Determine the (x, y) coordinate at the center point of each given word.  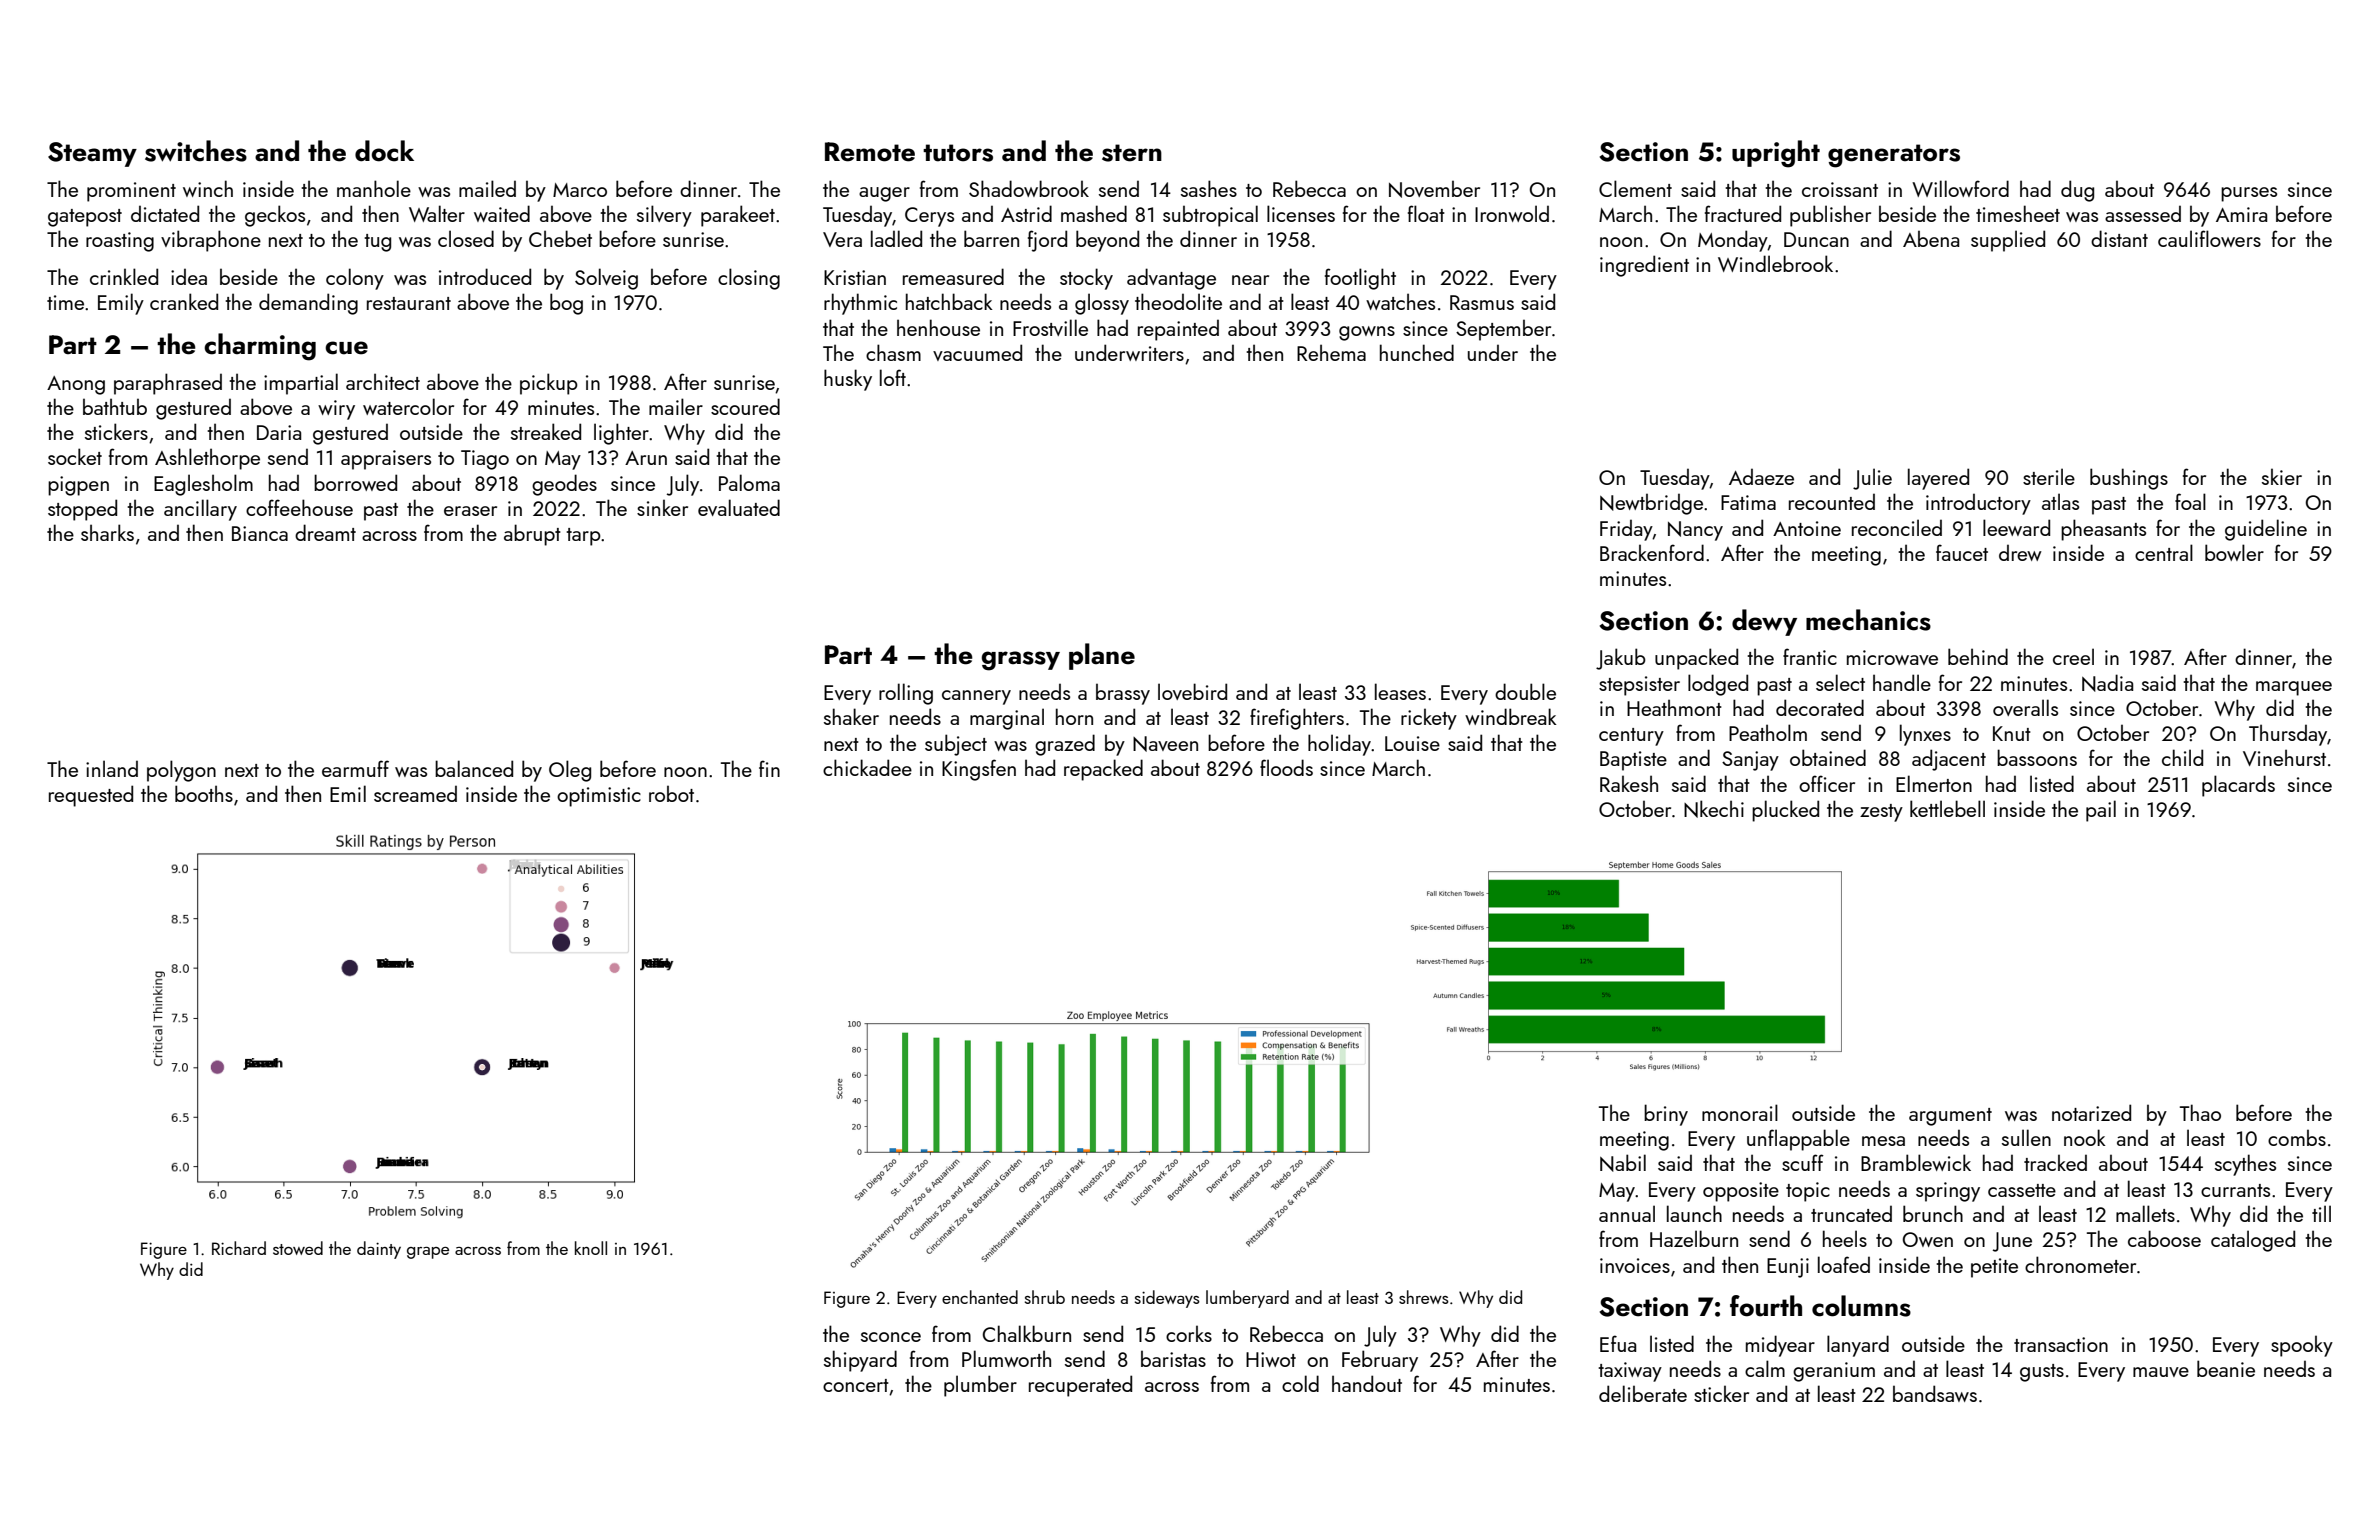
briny (1666, 1115)
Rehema (1331, 352)
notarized (2091, 1112)
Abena (1931, 238)
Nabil (1623, 1163)
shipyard (860, 1361)
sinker (662, 507)
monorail (1740, 1112)
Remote (870, 152)
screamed (415, 793)
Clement (1635, 188)
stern (1132, 153)
